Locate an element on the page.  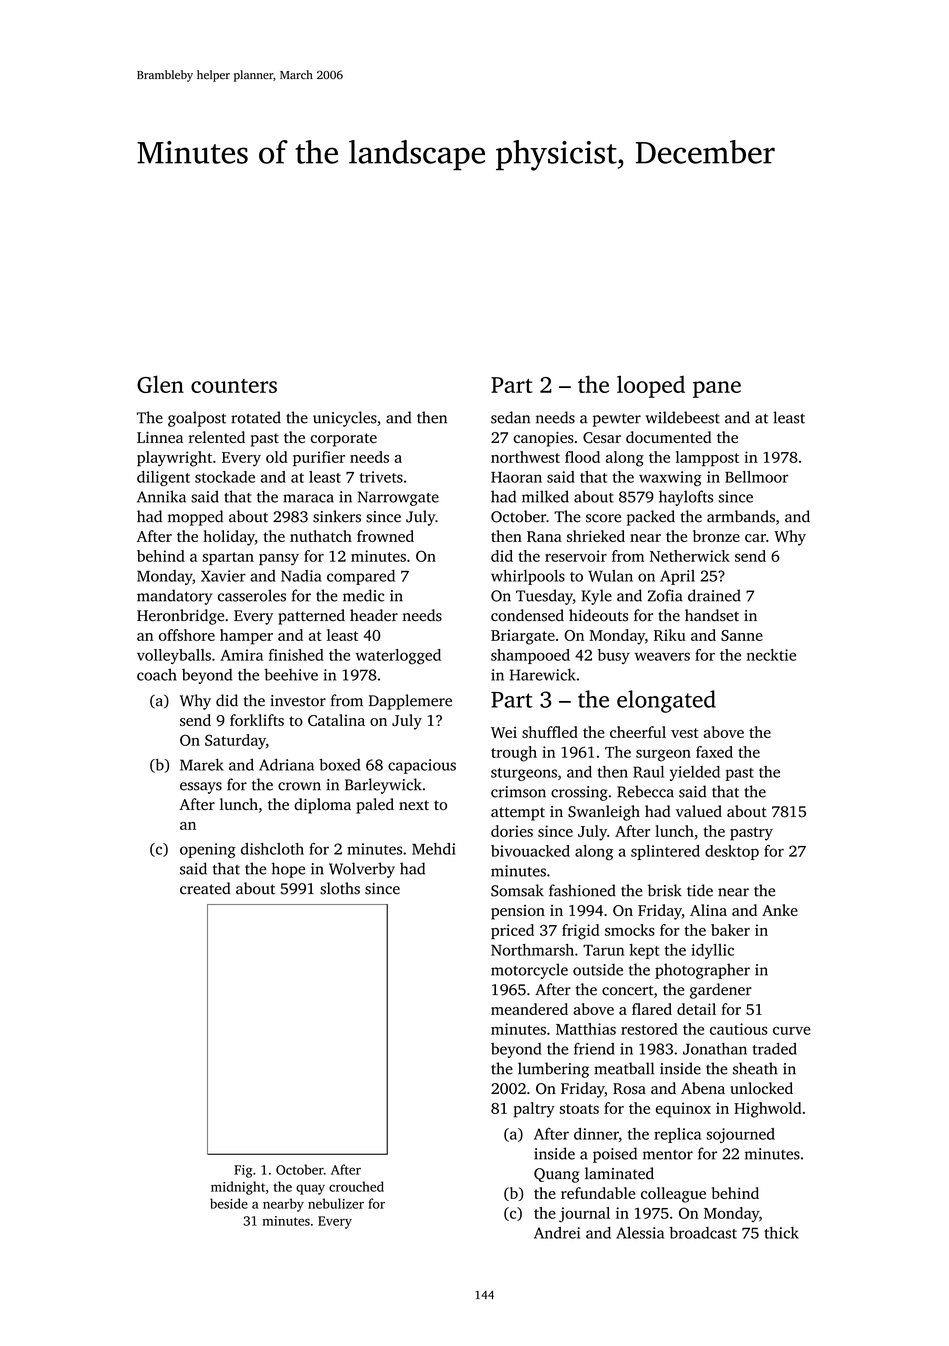
Fig is located at coordinates (243, 1171).
